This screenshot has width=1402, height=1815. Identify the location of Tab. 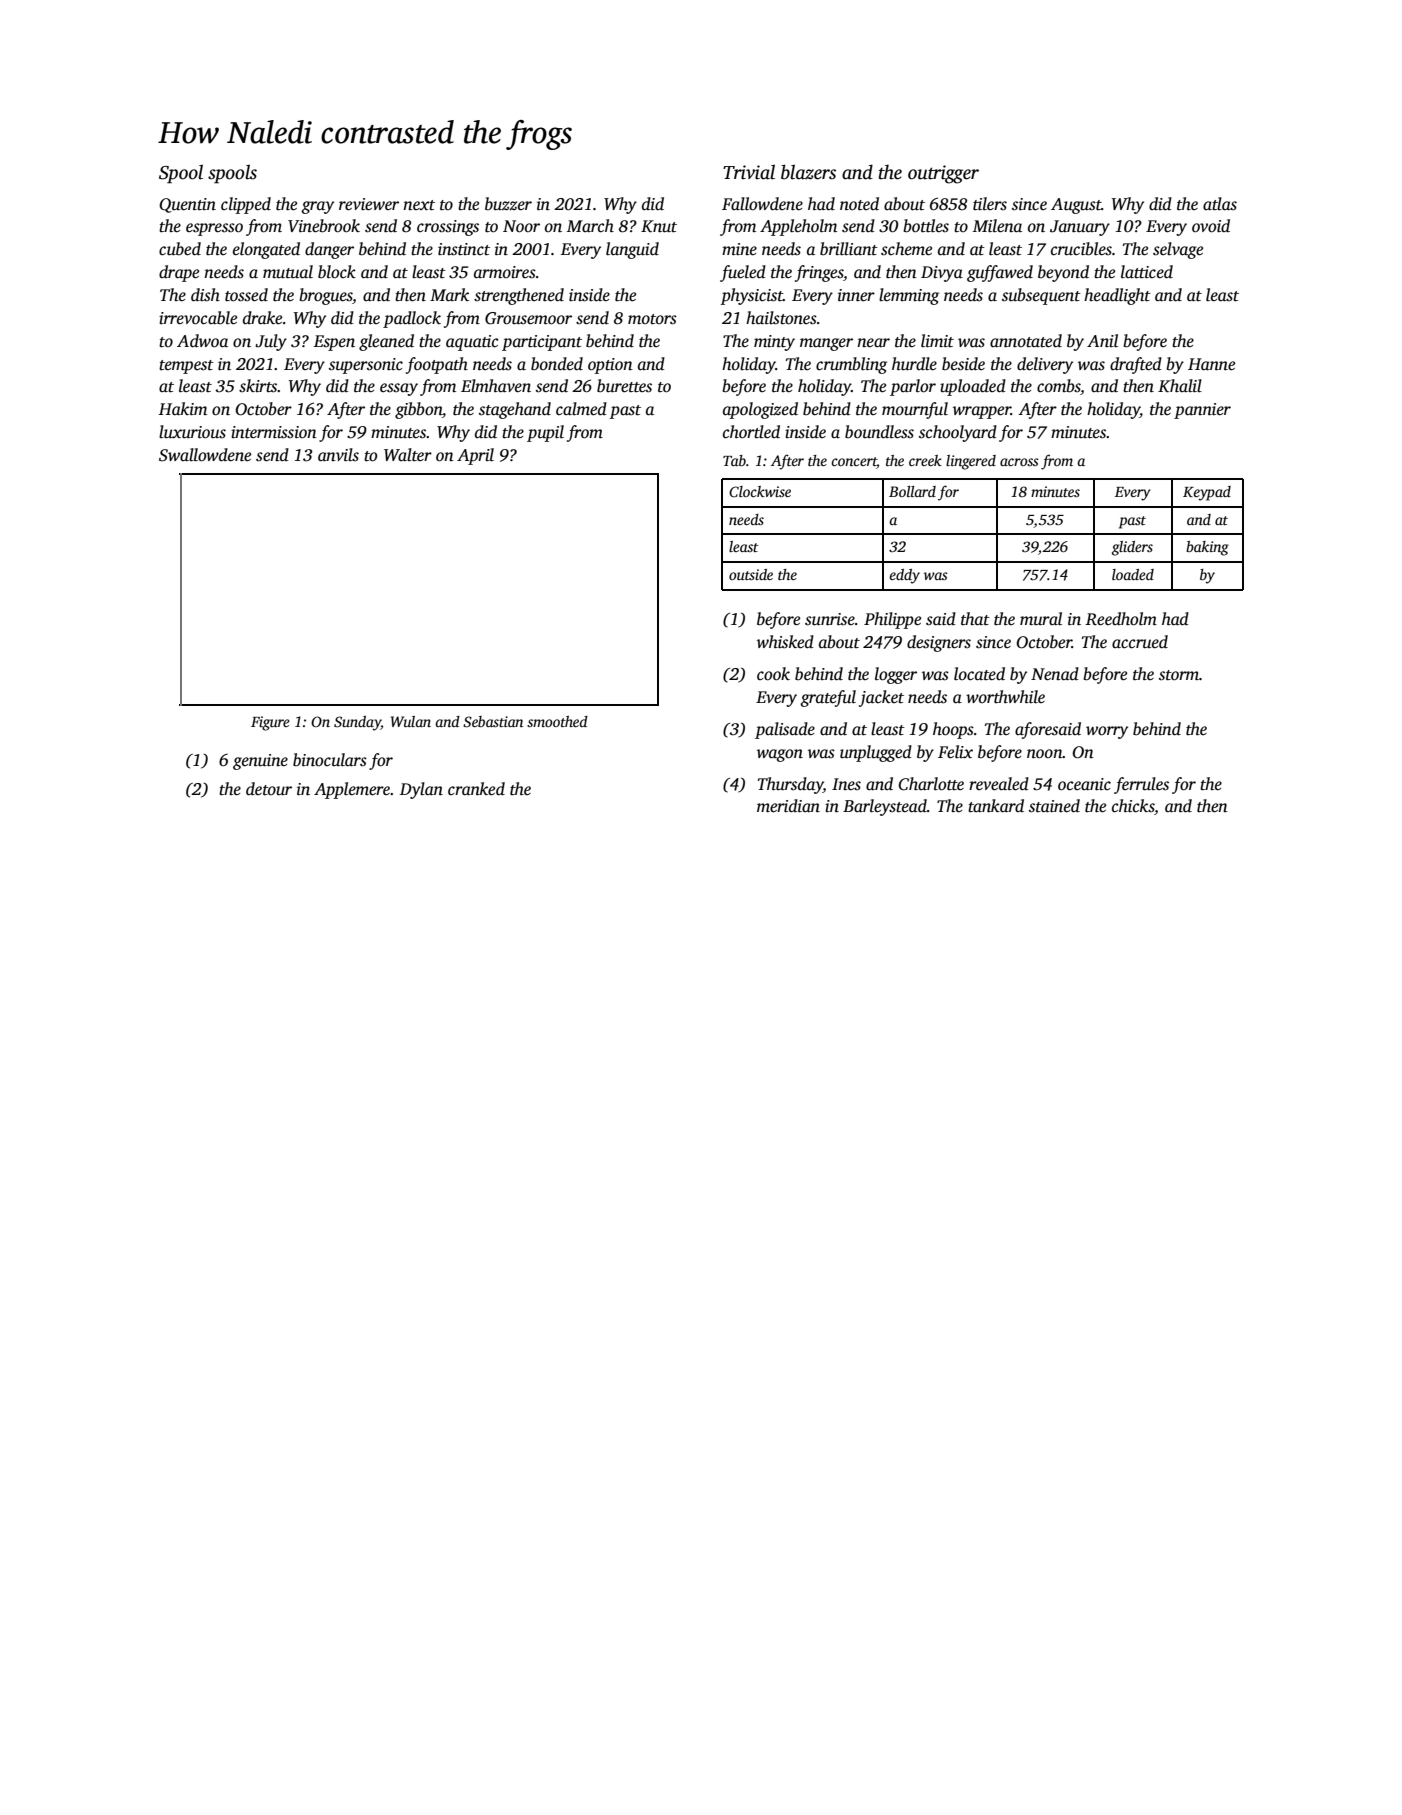
(734, 460).
